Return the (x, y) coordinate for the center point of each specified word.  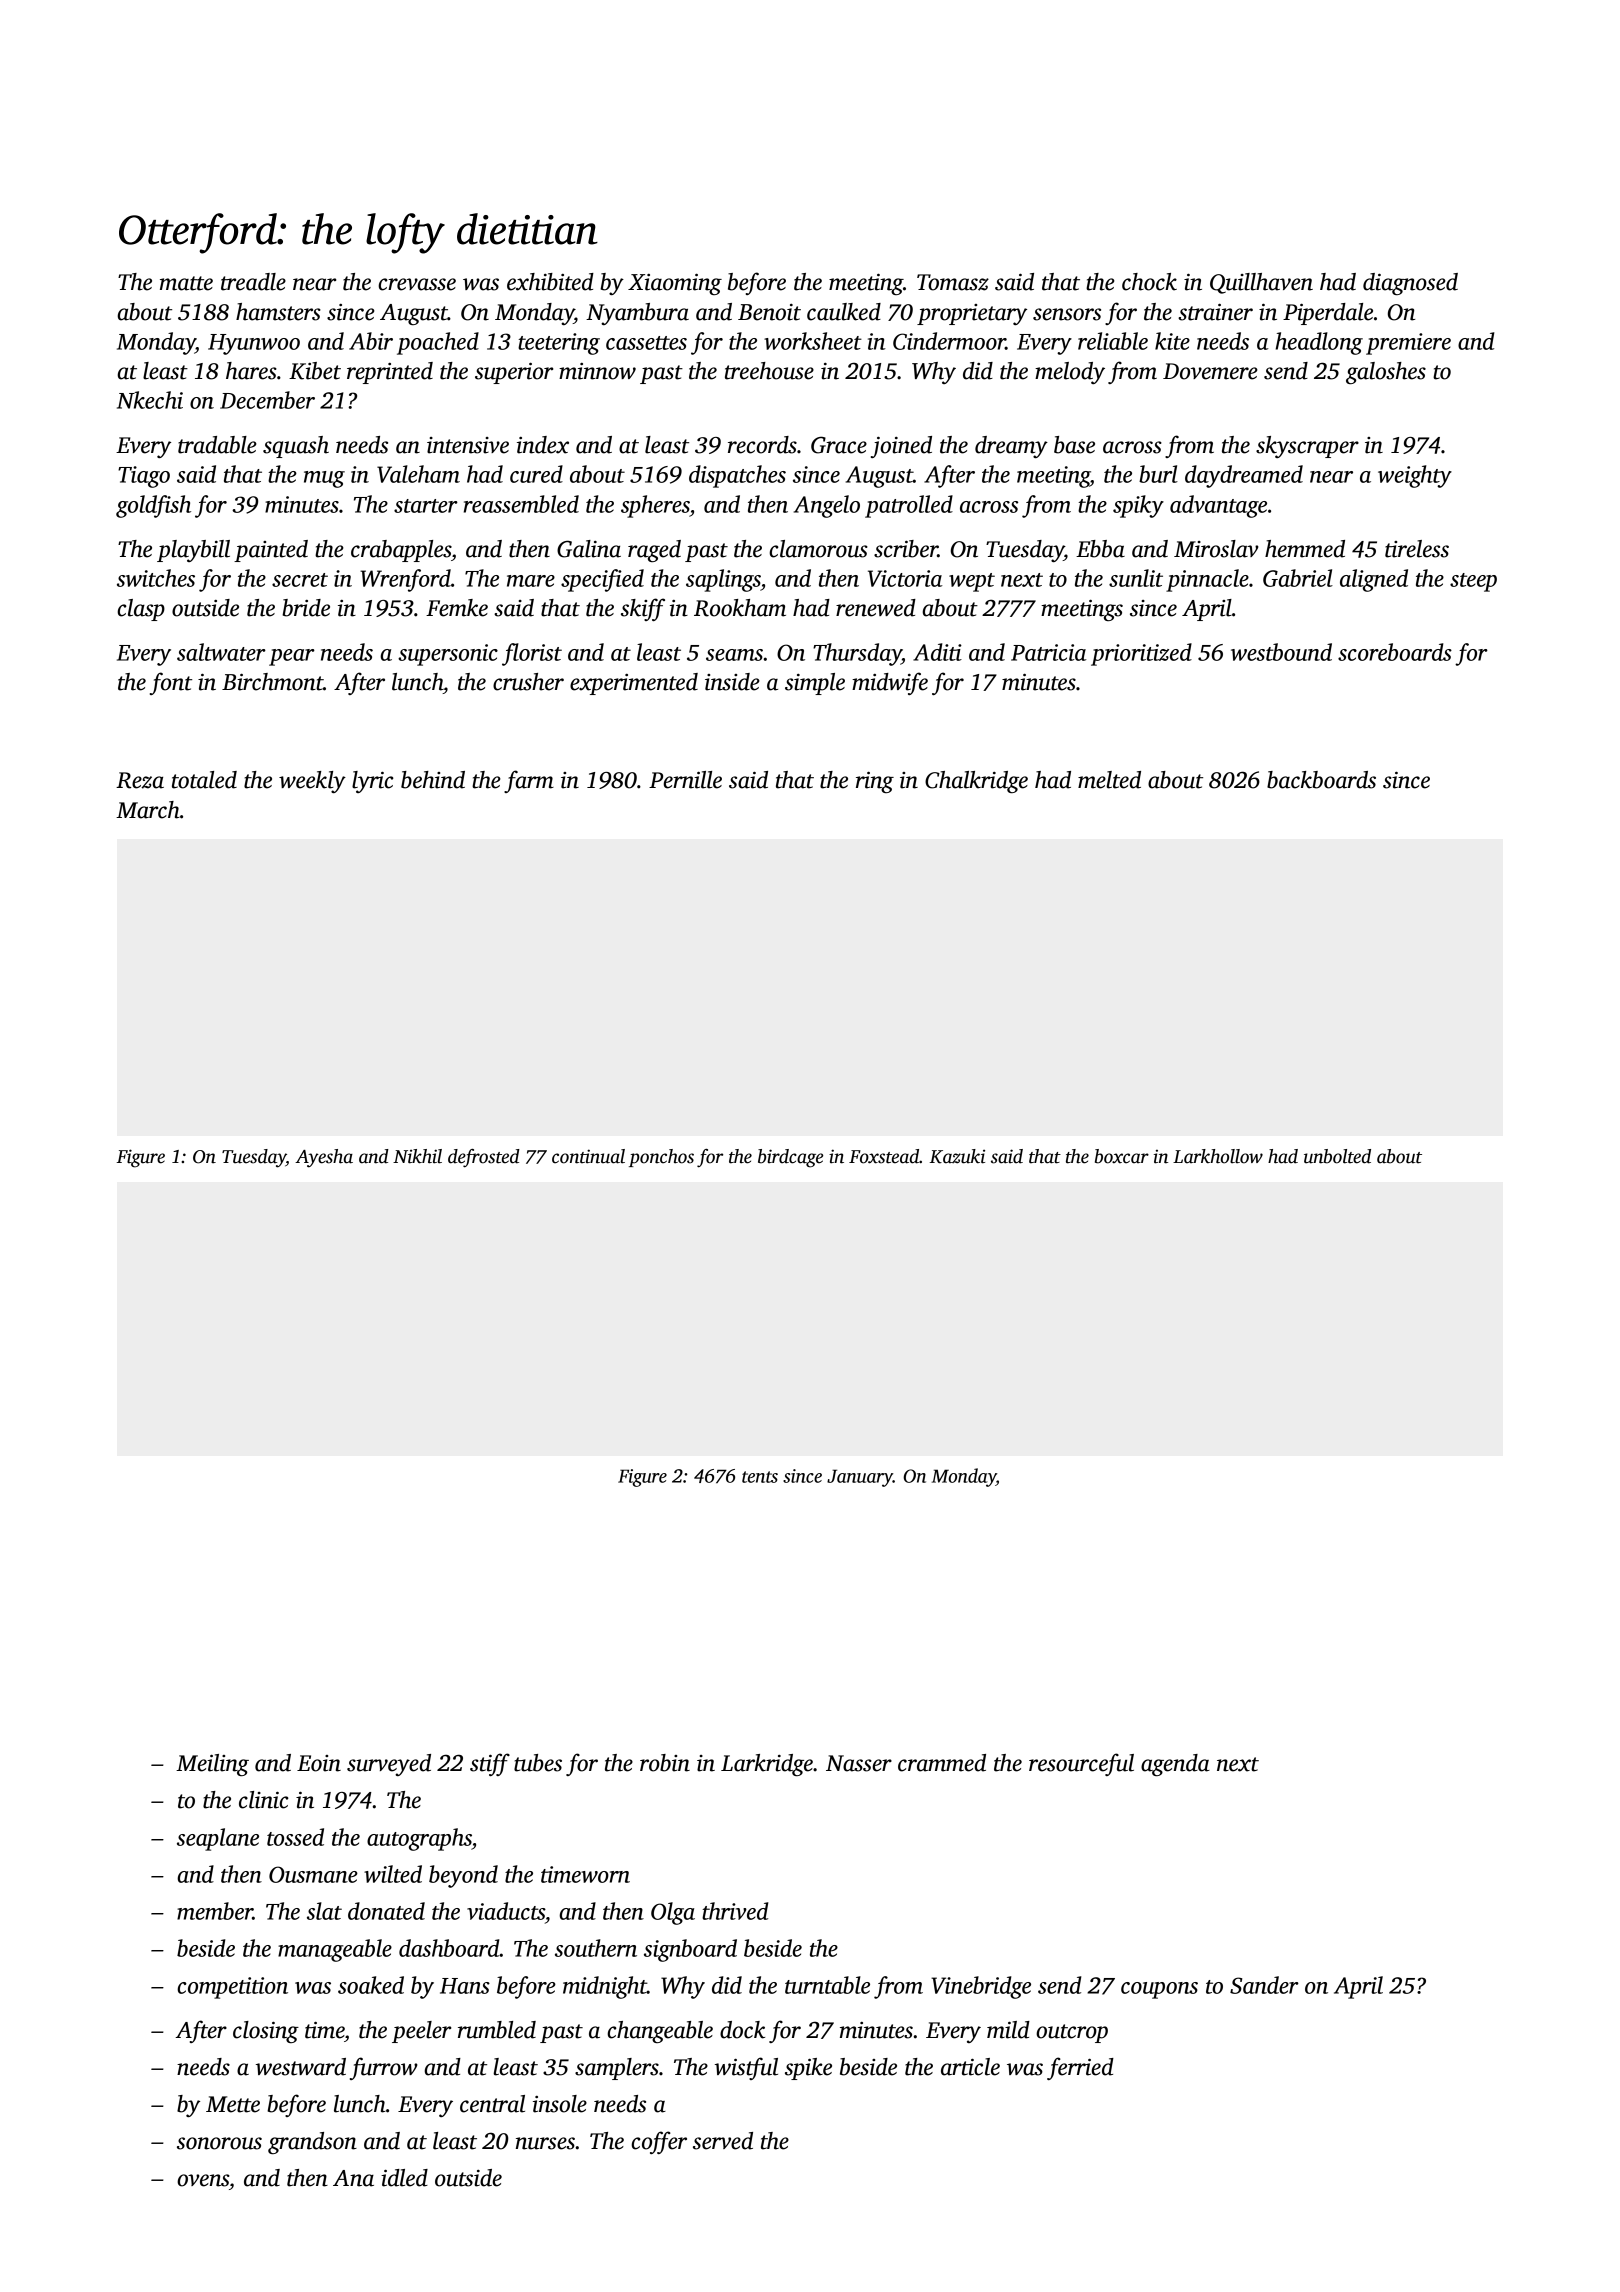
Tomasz (953, 282)
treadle (253, 282)
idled (404, 2178)
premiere (1408, 344)
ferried (1080, 2068)
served (723, 2141)
